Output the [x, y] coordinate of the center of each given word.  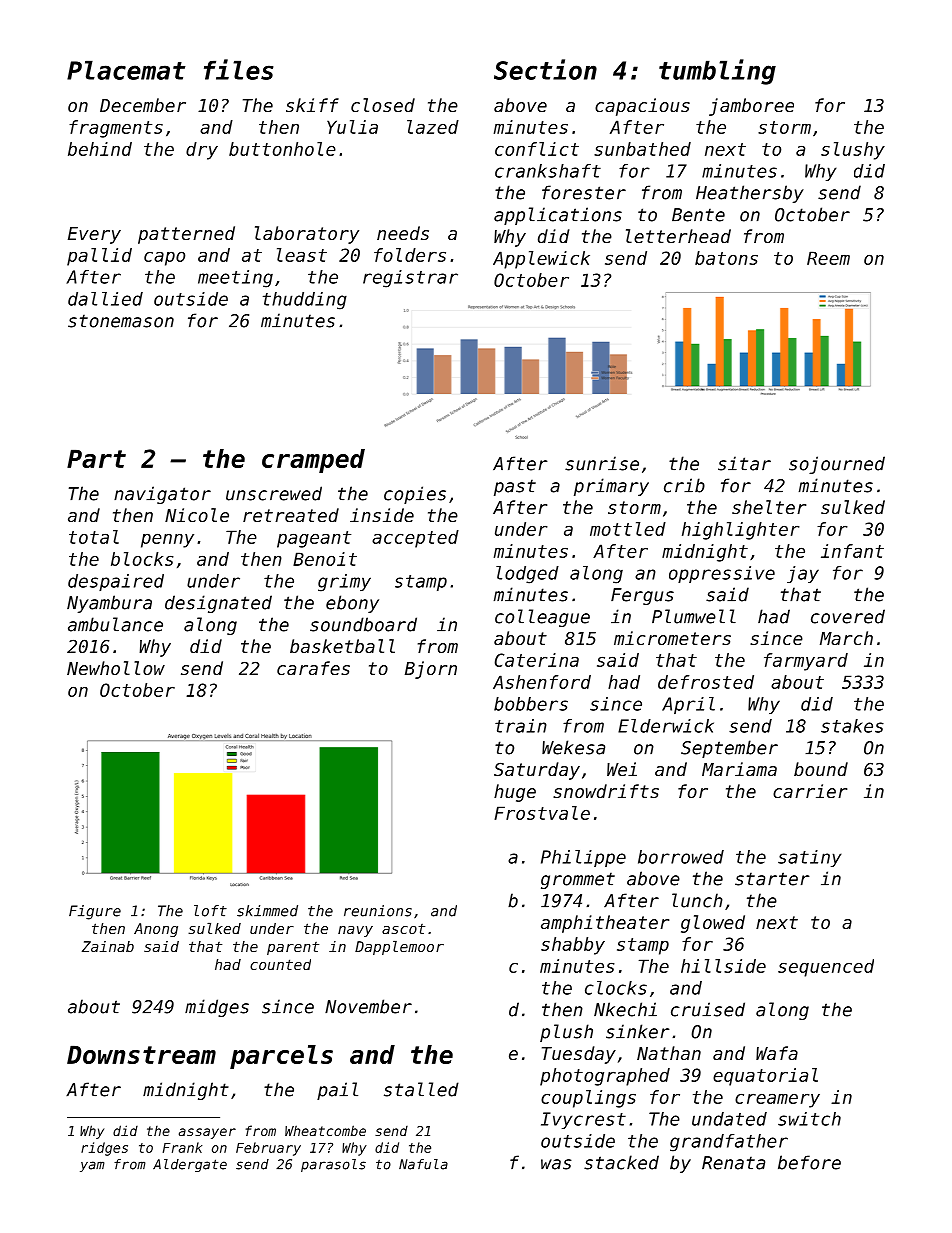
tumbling [717, 72]
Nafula [423, 1164]
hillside [723, 966]
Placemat [126, 70]
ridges [104, 1149]
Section [545, 69]
